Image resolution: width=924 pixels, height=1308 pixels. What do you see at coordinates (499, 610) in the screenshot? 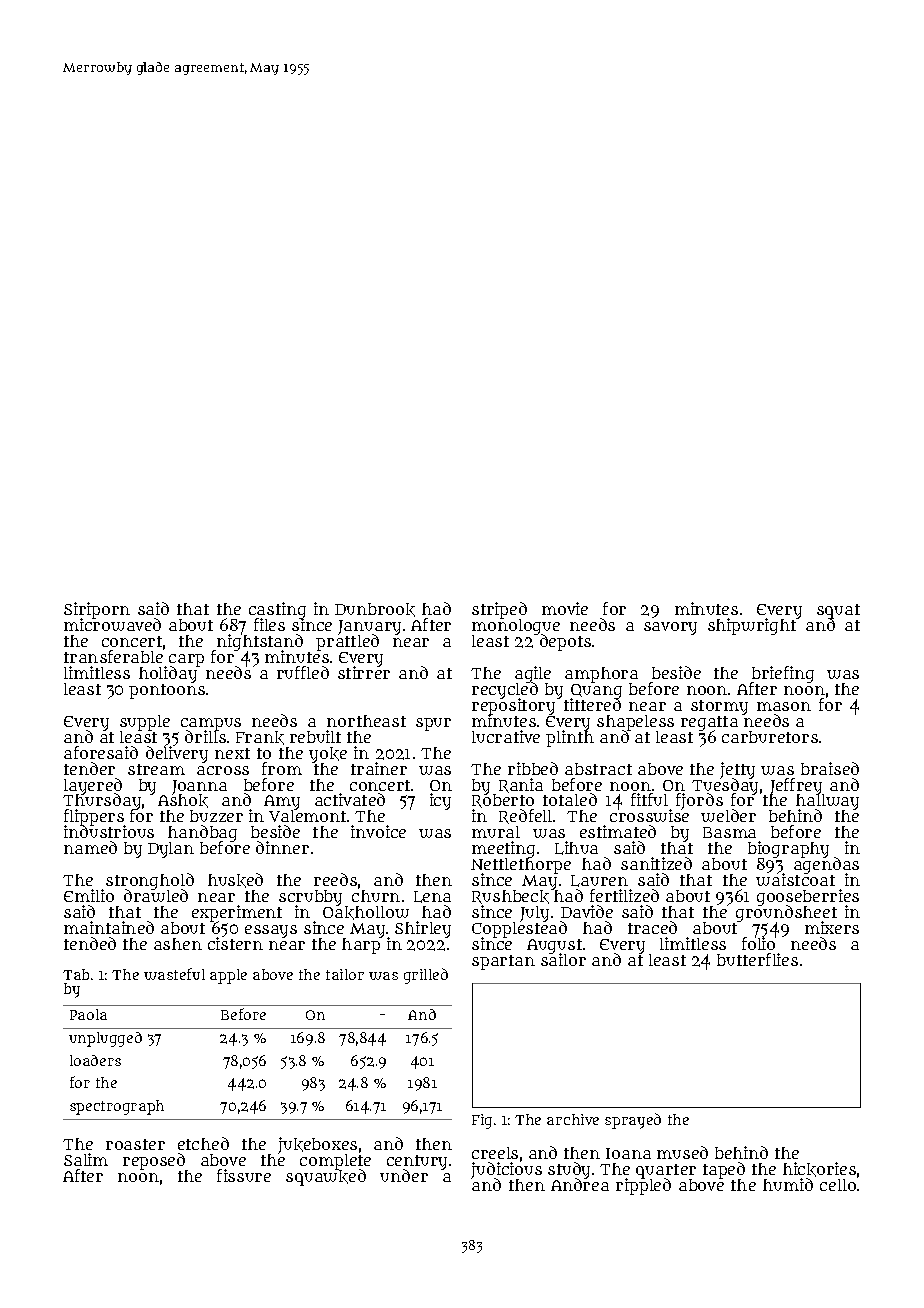
I see `striped` at bounding box center [499, 610].
